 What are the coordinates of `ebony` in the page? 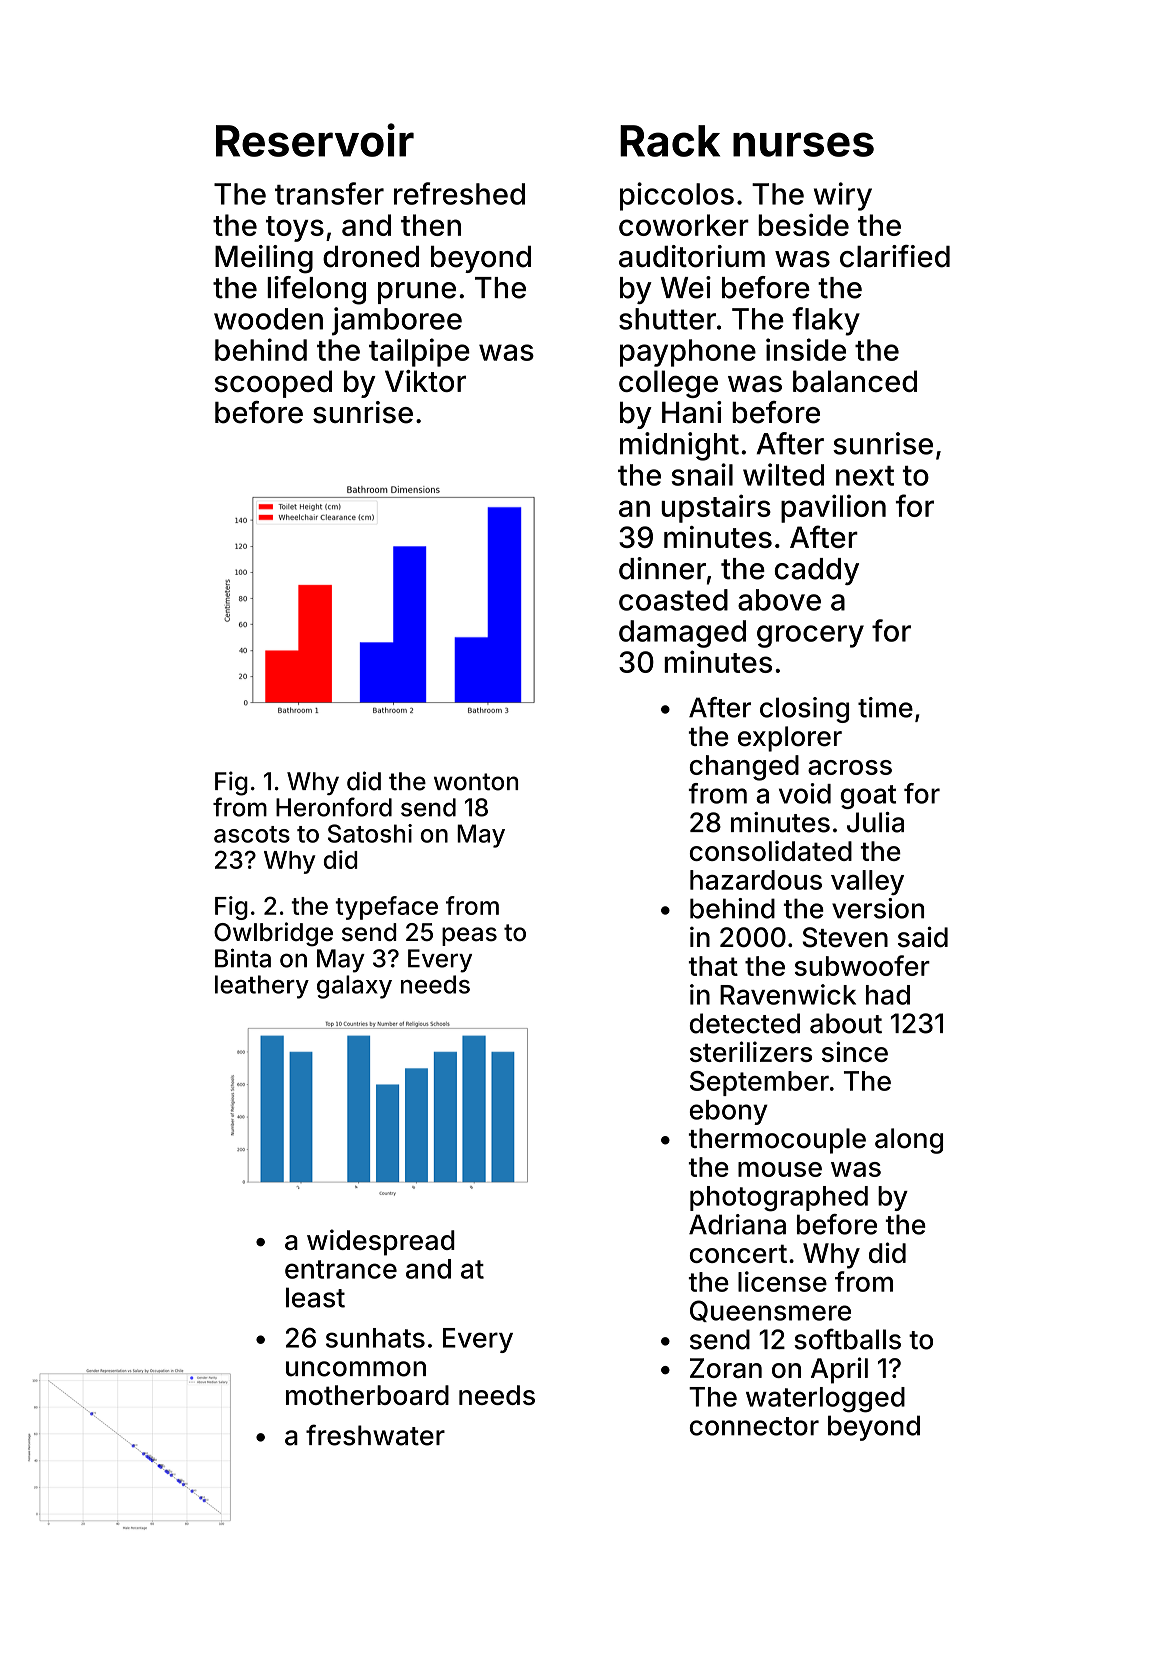 It's located at (729, 1112).
